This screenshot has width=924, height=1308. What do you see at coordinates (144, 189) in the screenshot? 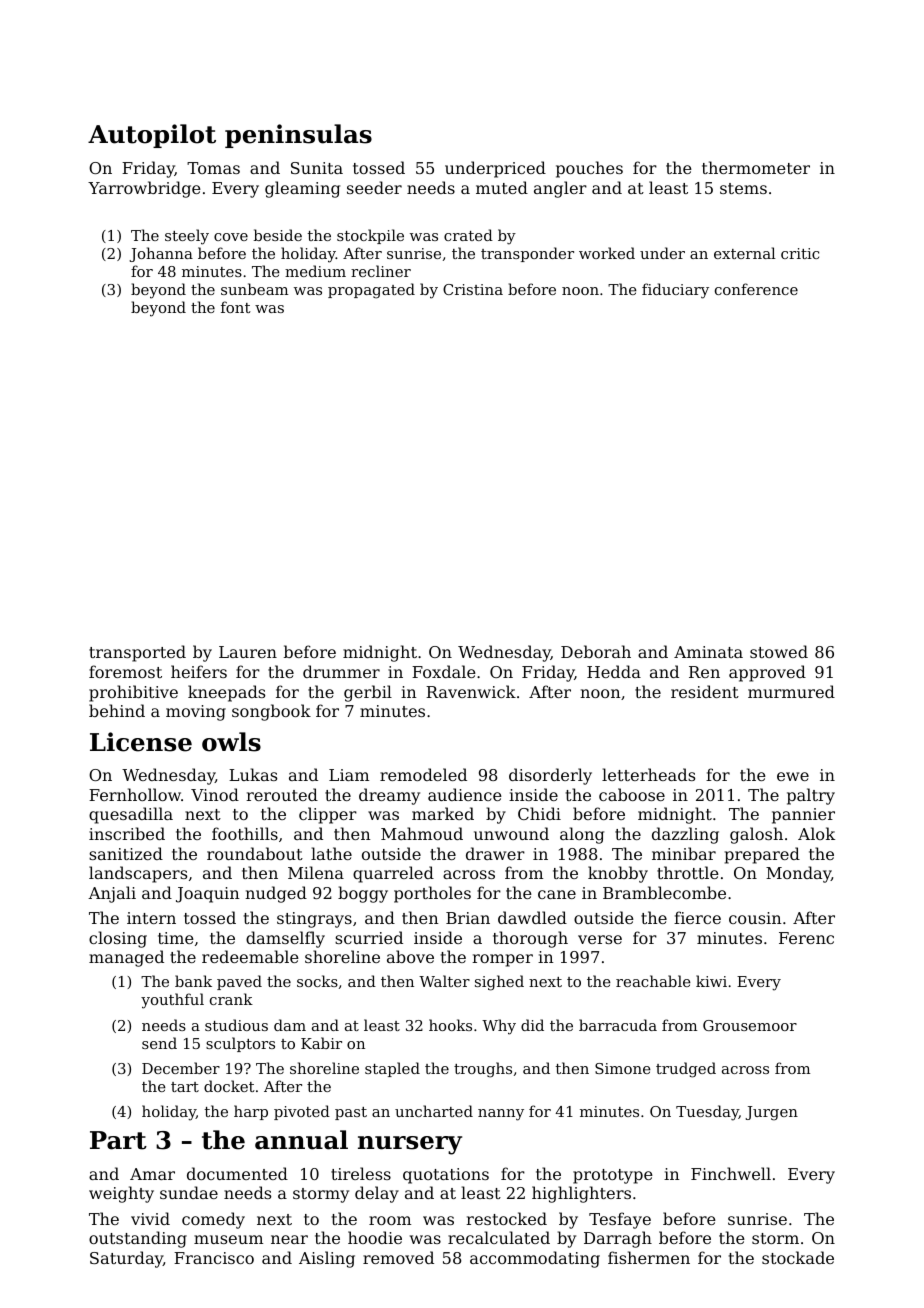
I see `Yarrowbridge` at bounding box center [144, 189].
